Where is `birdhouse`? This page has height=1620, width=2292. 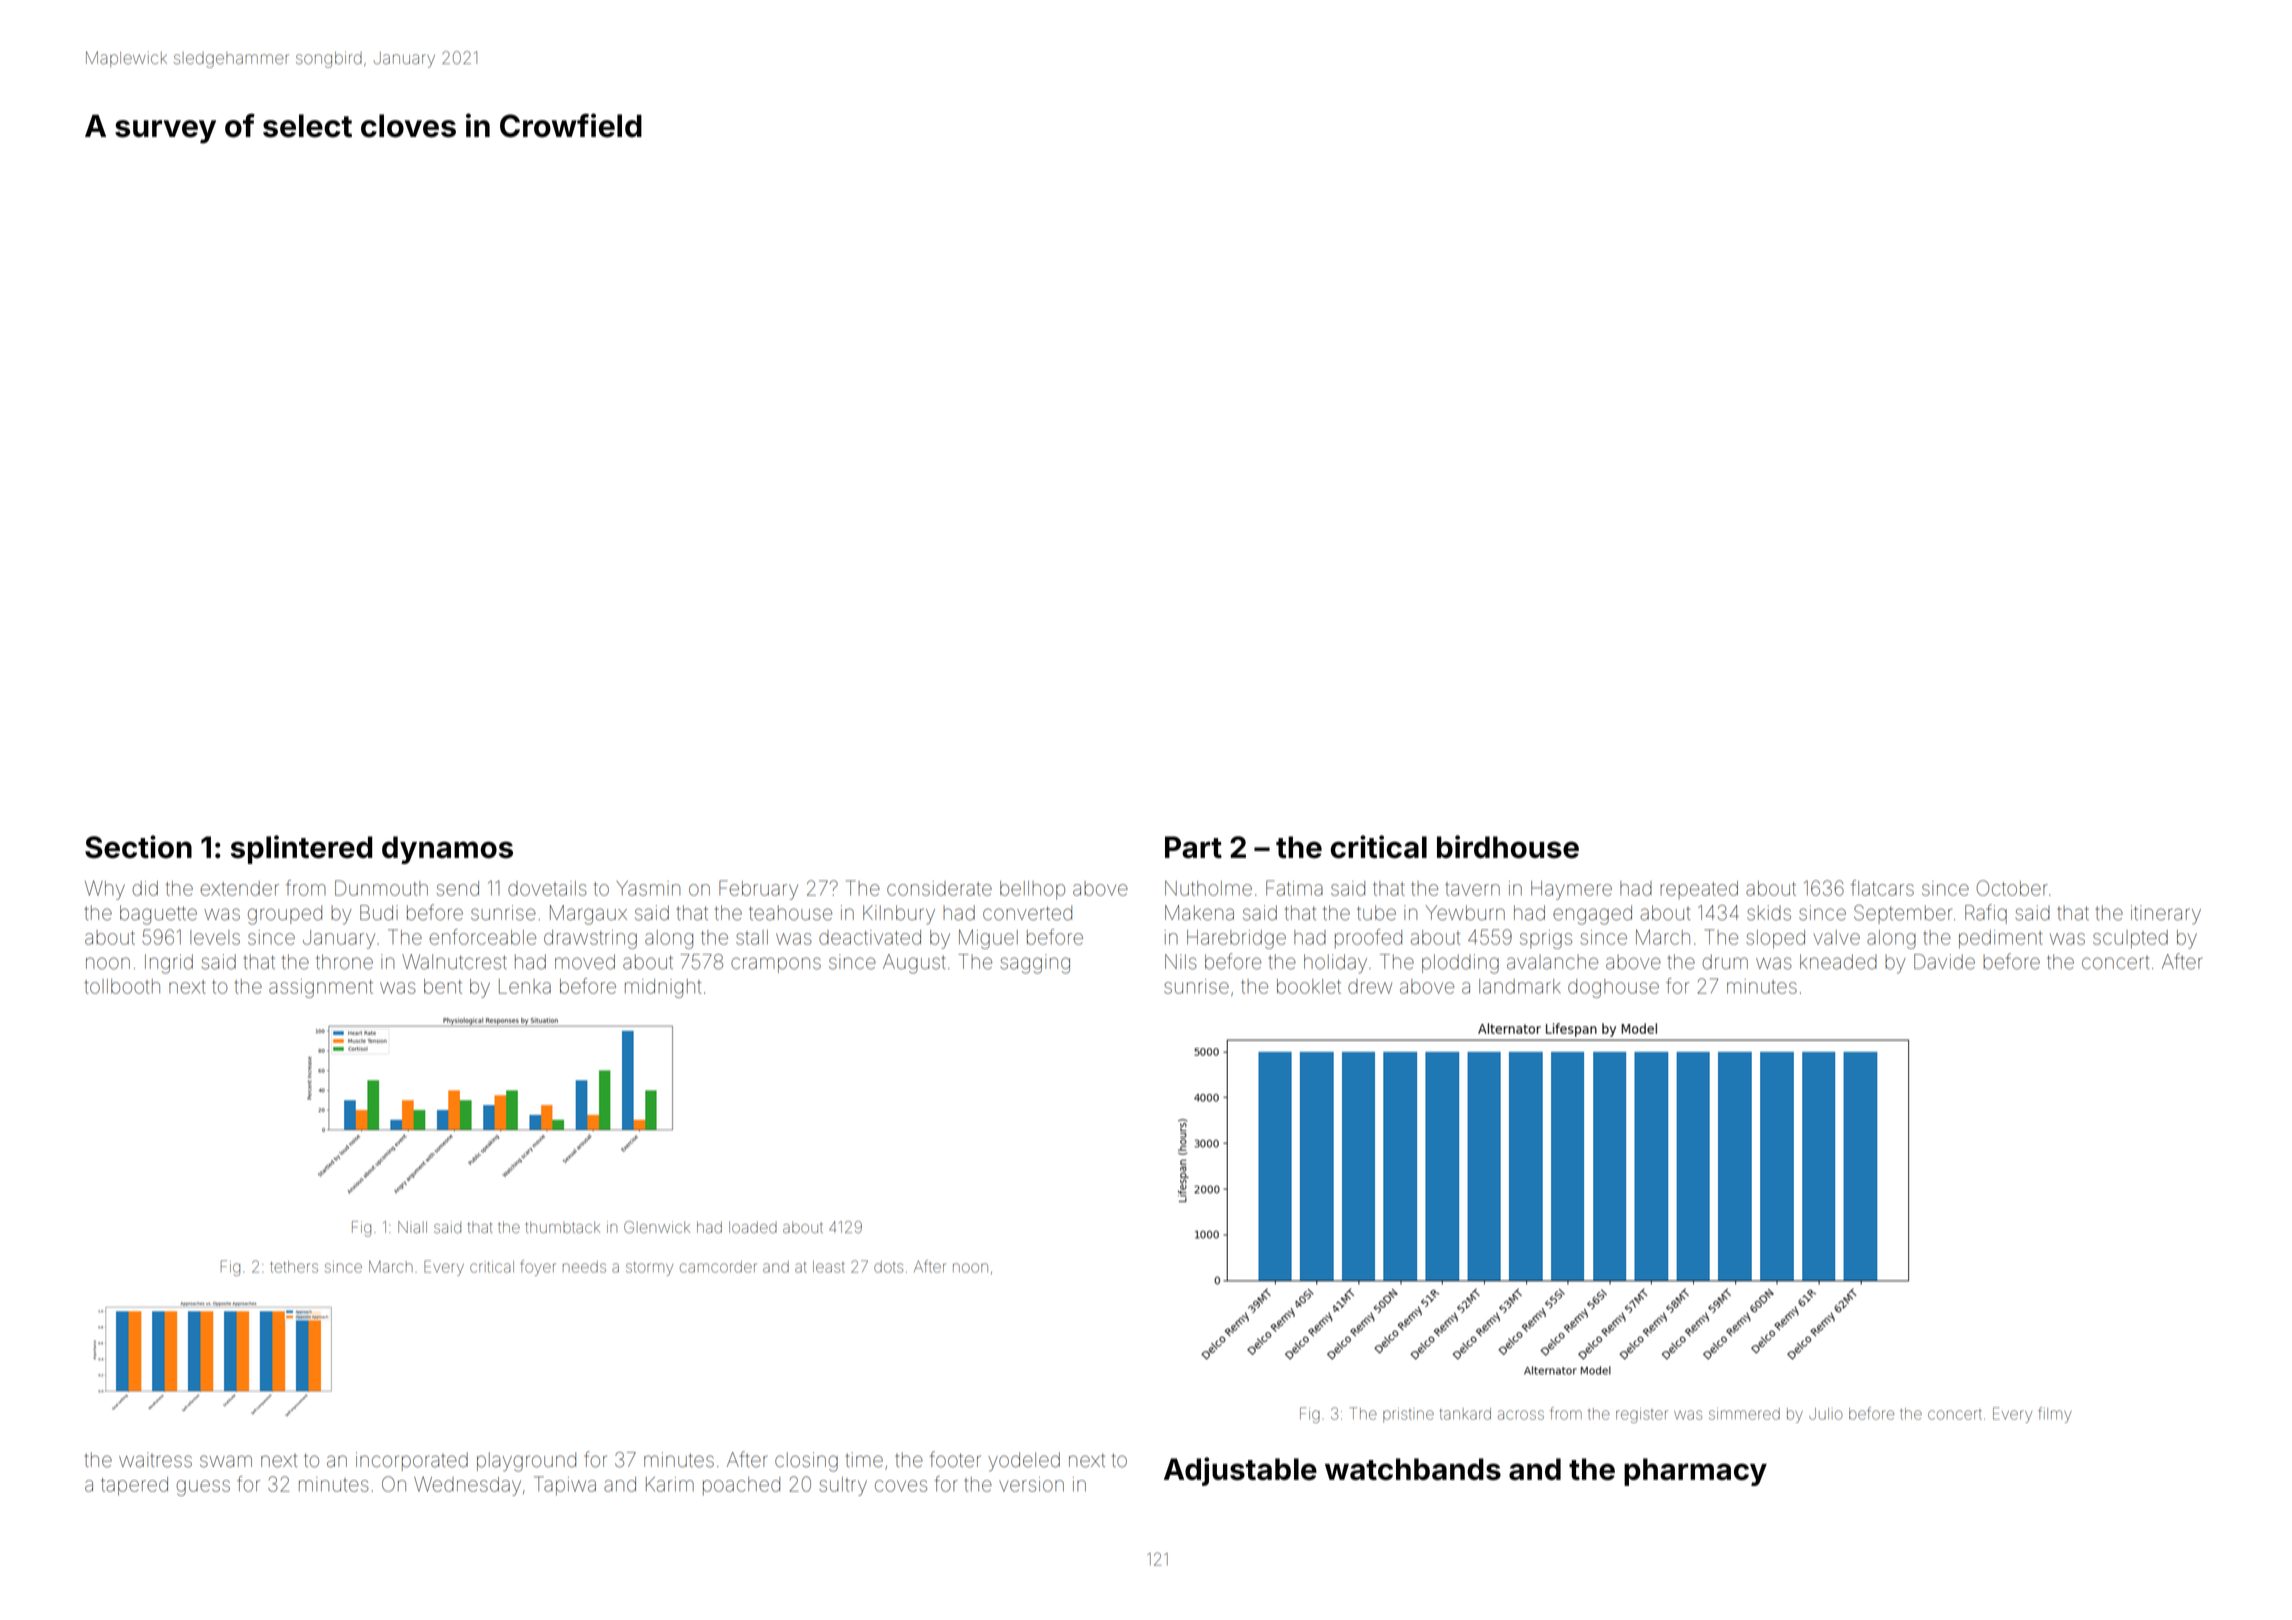
birdhouse is located at coordinates (1508, 847).
